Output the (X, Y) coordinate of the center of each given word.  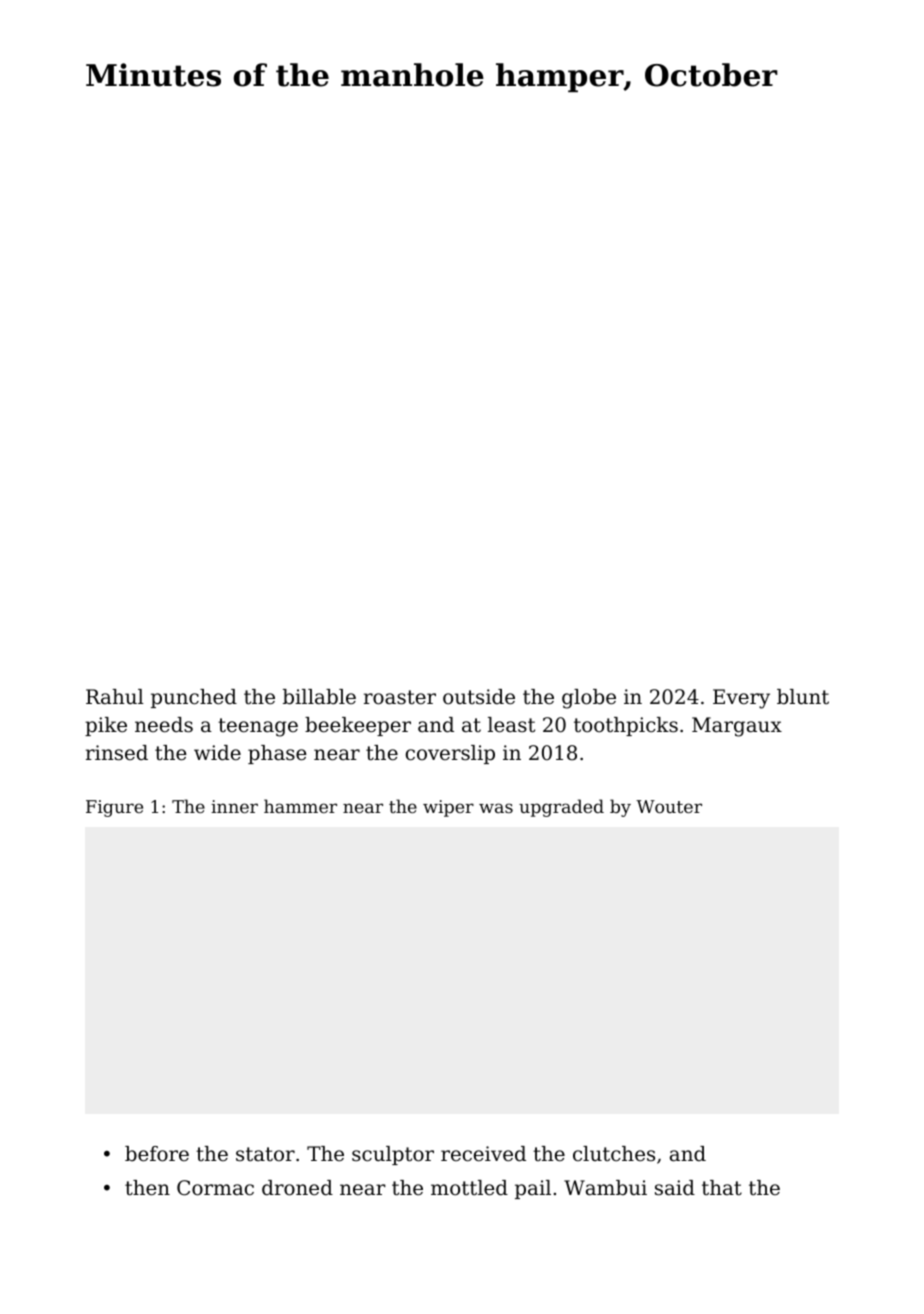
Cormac (215, 1188)
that (722, 1187)
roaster (400, 697)
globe (589, 699)
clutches (614, 1153)
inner (234, 806)
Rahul (115, 696)
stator (265, 1154)
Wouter (669, 806)
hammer (300, 806)
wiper (448, 808)
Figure (114, 808)
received (483, 1154)
